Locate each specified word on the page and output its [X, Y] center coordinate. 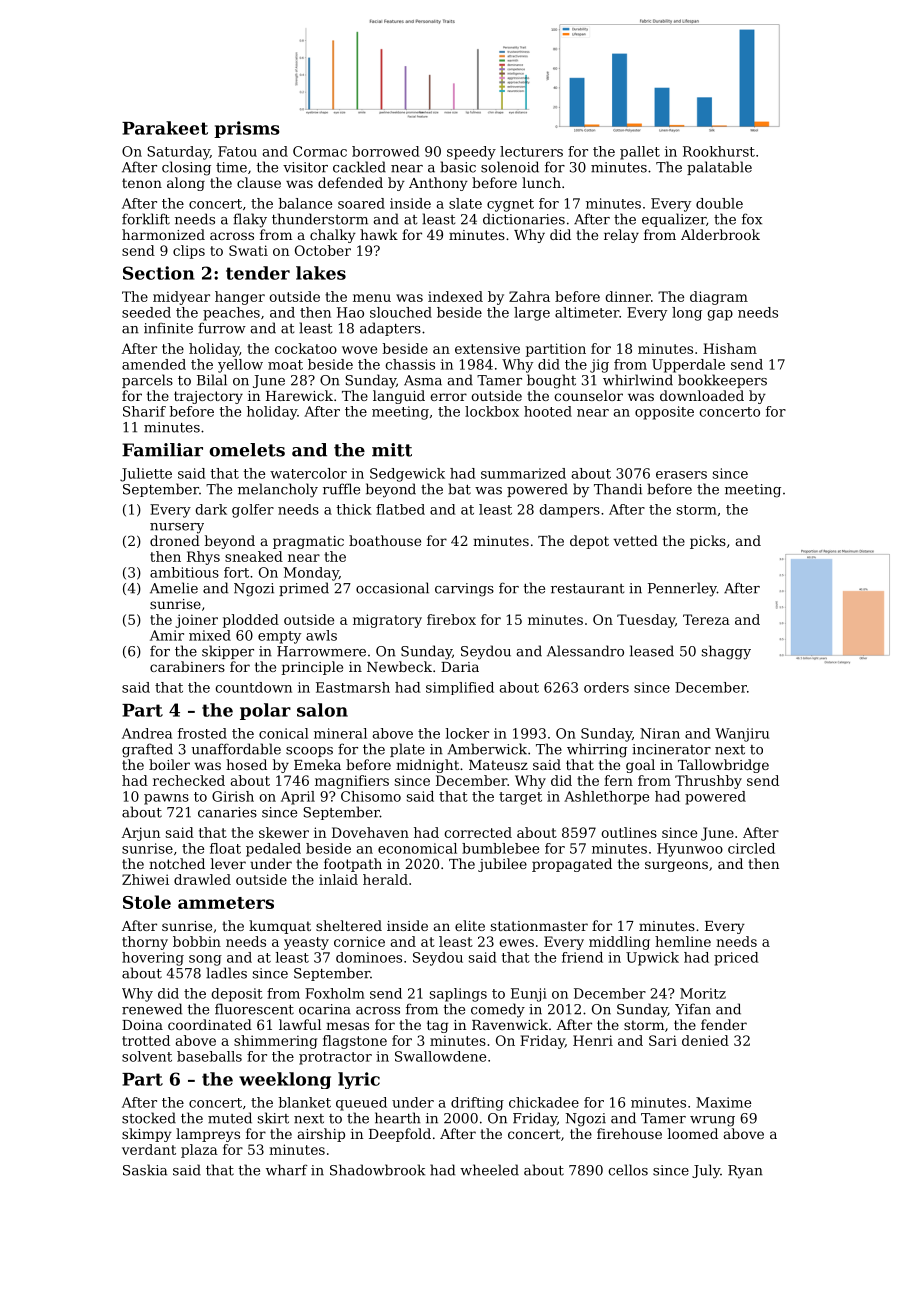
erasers [681, 475]
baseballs [209, 1056]
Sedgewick [407, 475]
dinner [628, 296]
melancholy [278, 490]
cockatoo [306, 348]
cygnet [510, 205]
